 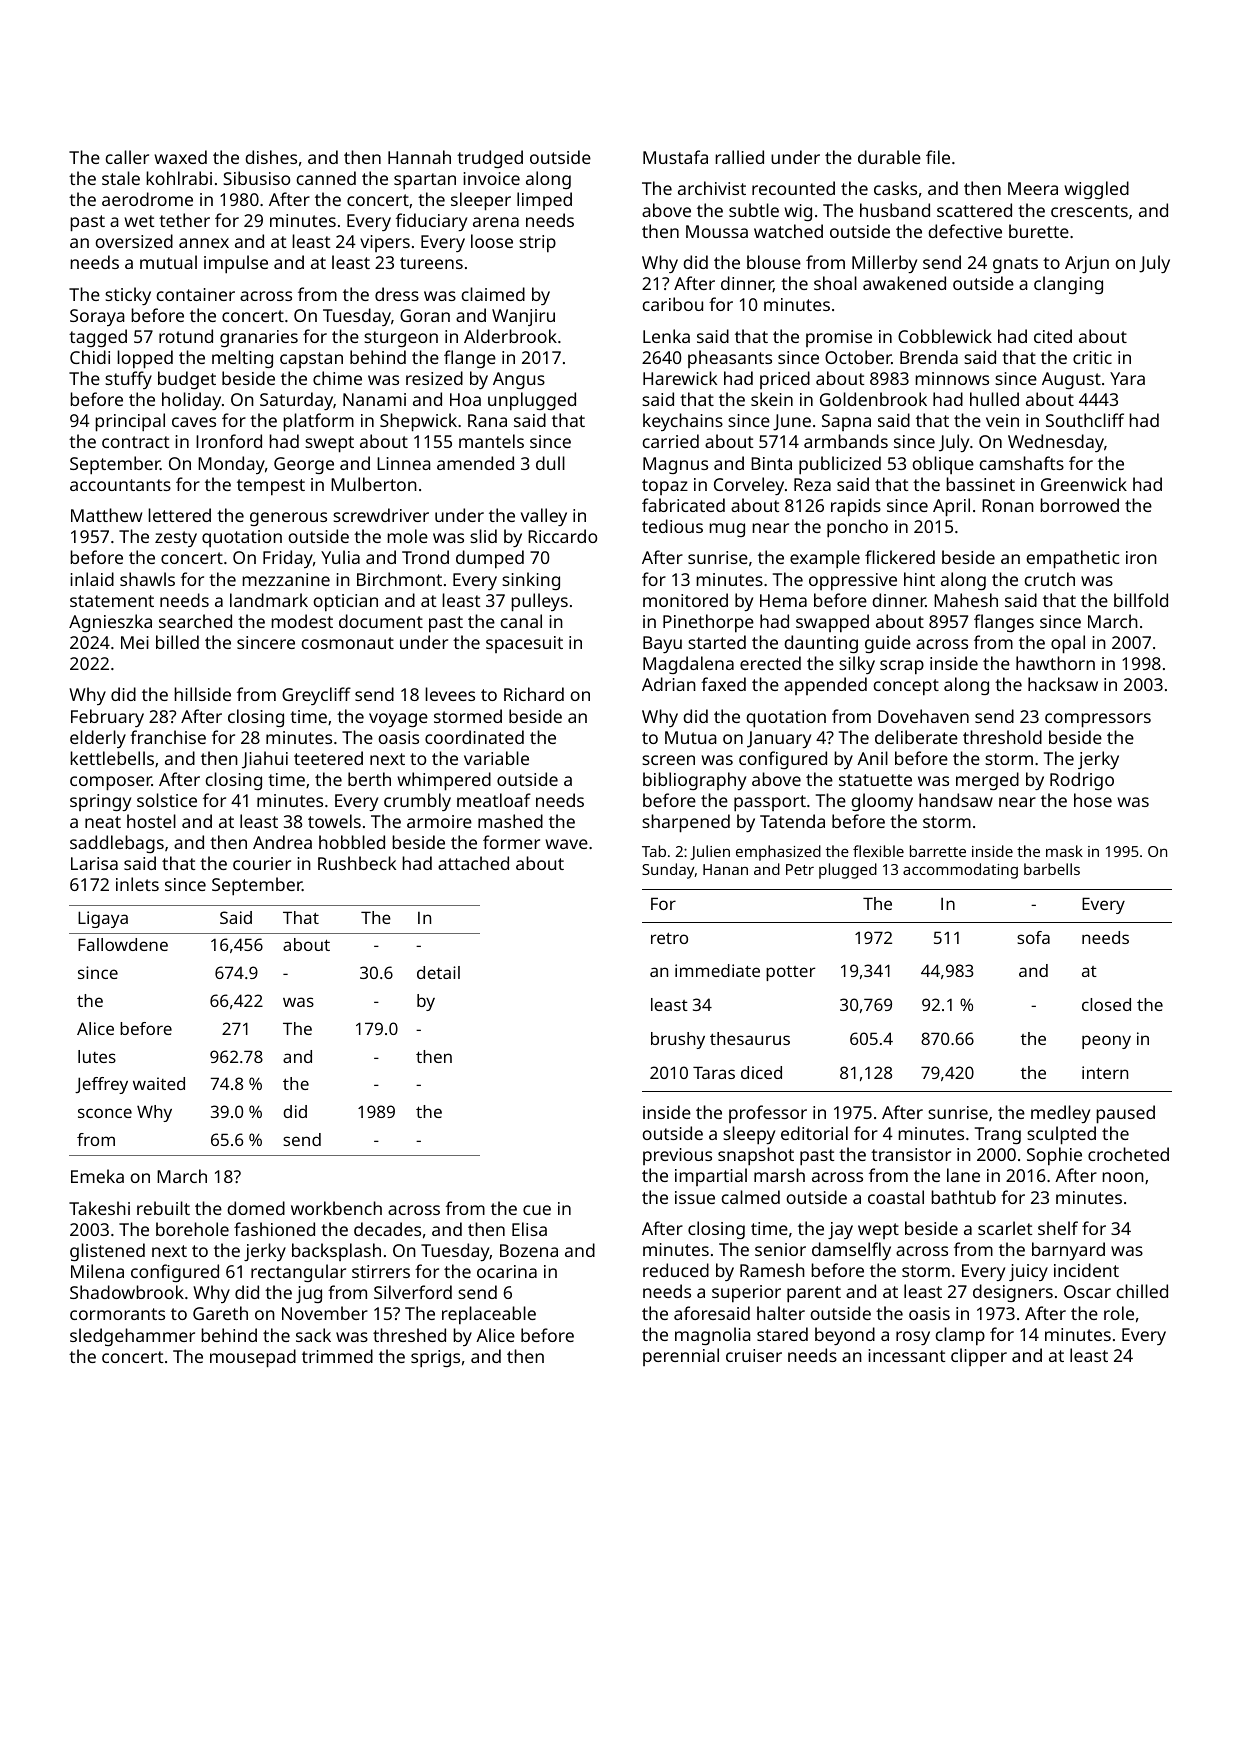 I want to click on barbells, so click(x=1052, y=869).
